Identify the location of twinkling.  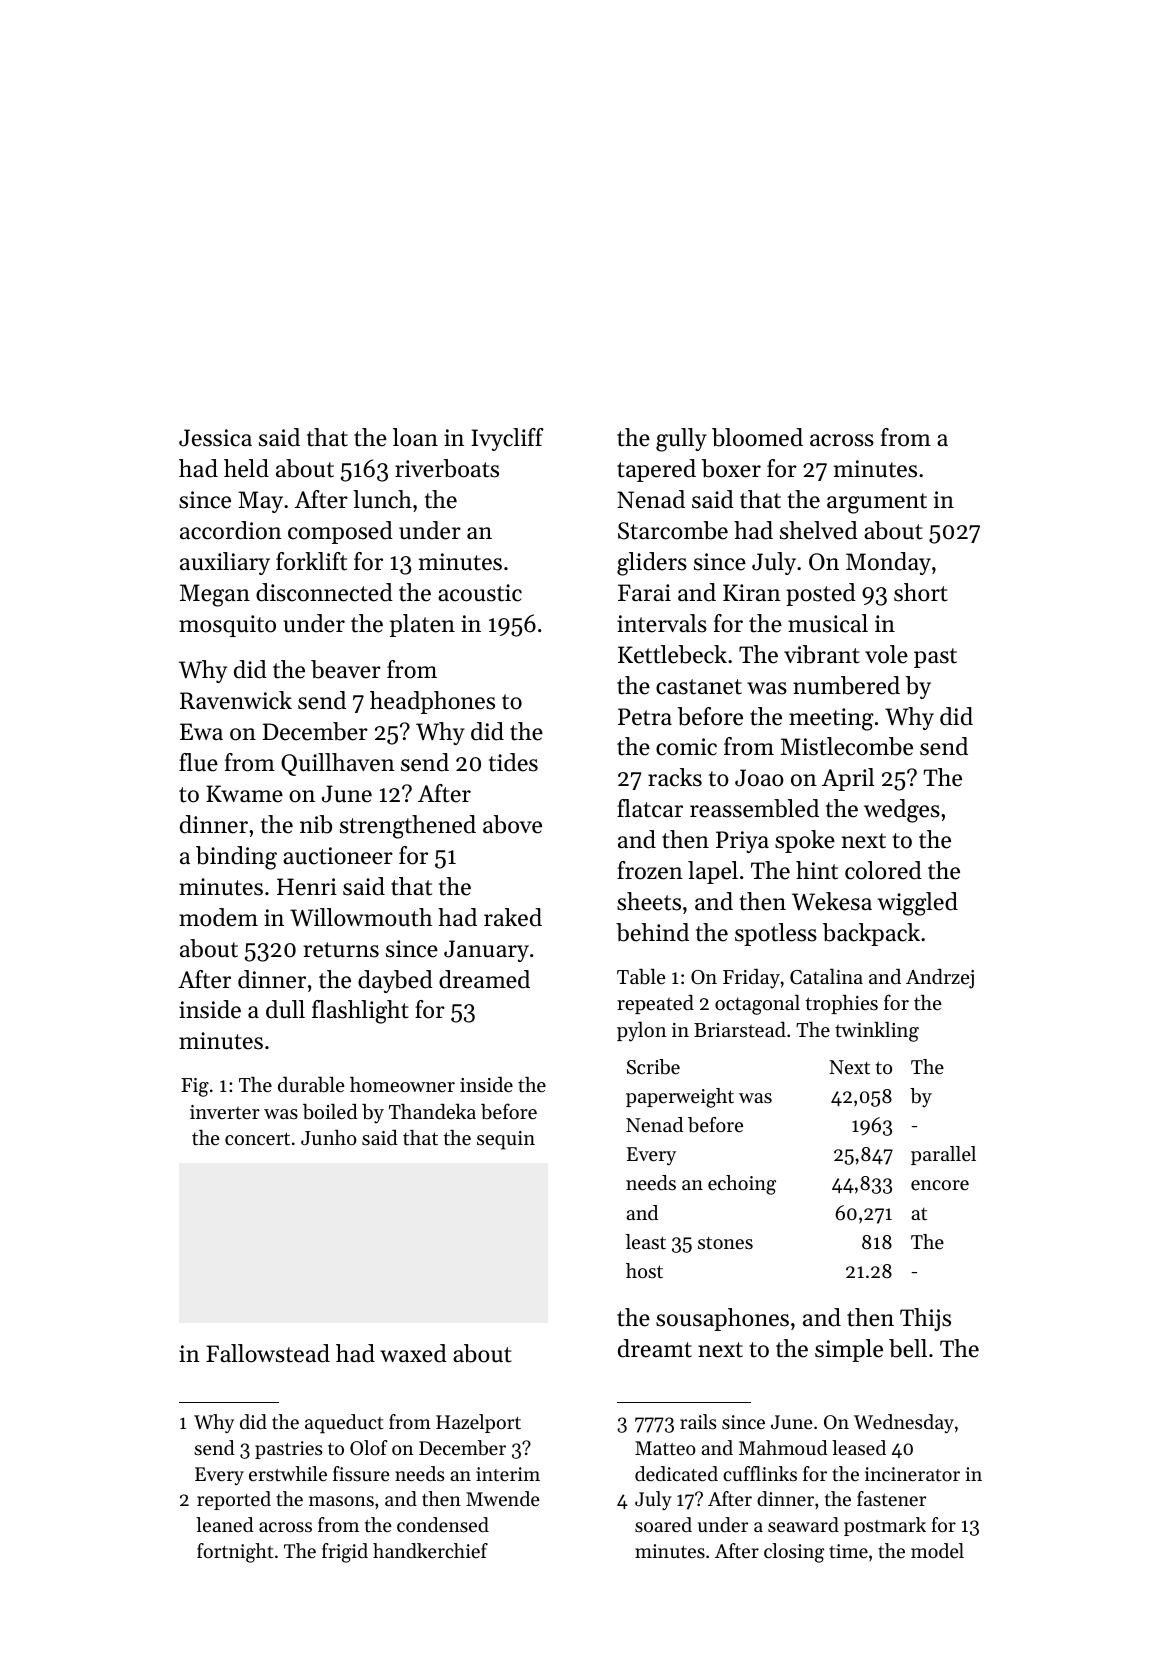
(877, 1032).
